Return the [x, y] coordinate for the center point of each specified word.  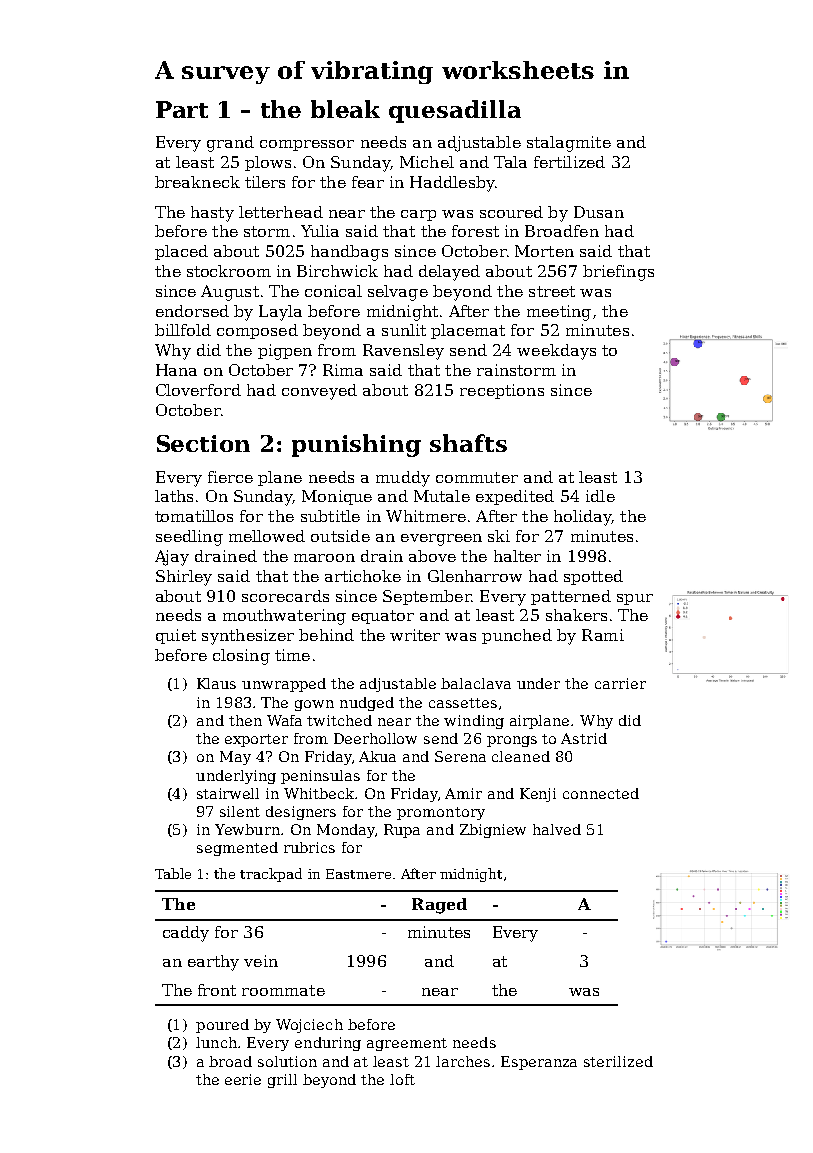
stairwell [228, 793]
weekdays [556, 352]
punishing [356, 445]
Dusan [599, 212]
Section [203, 443]
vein [261, 961]
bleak [345, 109]
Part [182, 109]
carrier [620, 683]
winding [474, 722]
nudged [367, 704]
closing [241, 657]
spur [635, 599]
